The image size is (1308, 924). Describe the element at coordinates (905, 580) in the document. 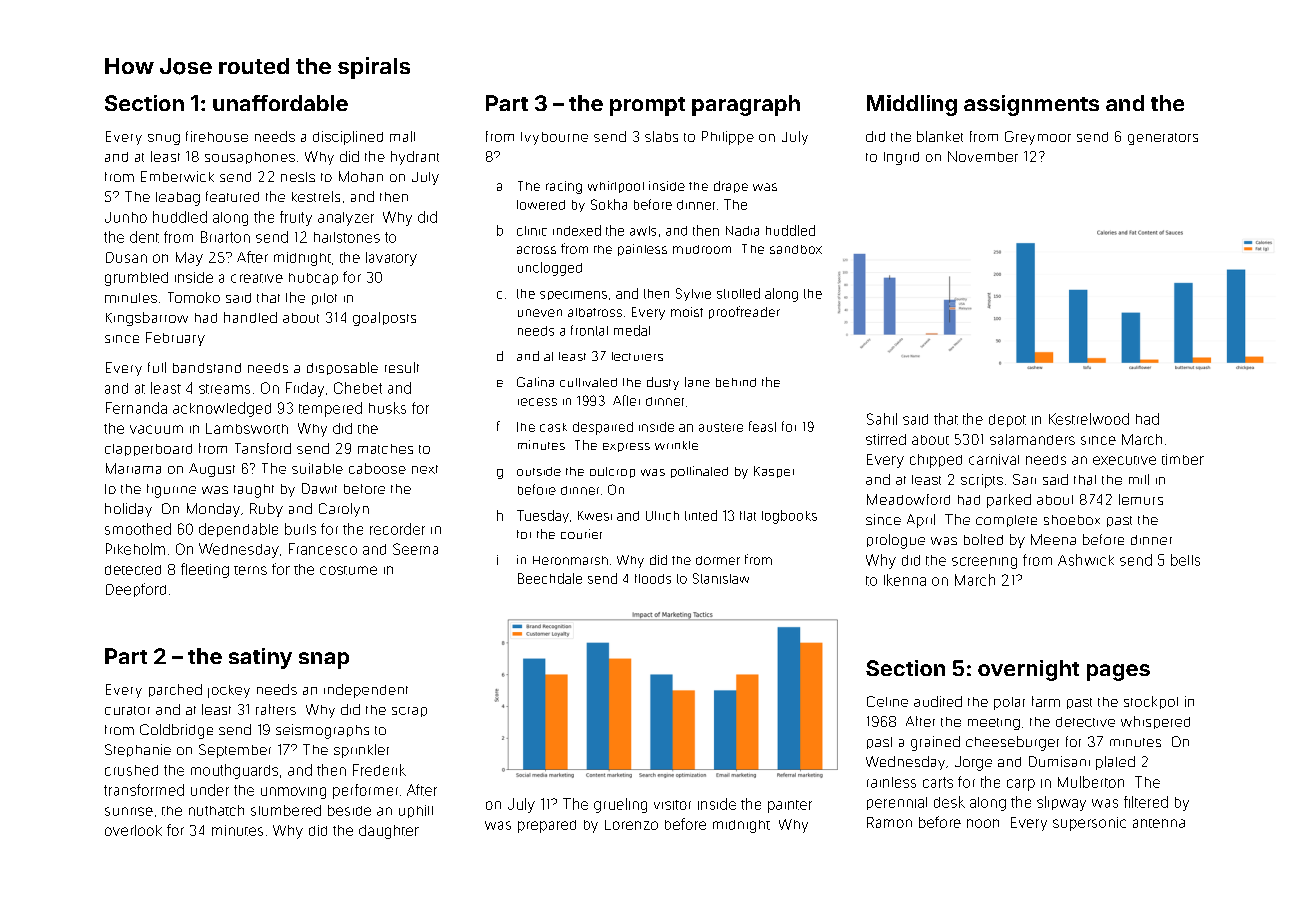

I see `Ikenna` at that location.
